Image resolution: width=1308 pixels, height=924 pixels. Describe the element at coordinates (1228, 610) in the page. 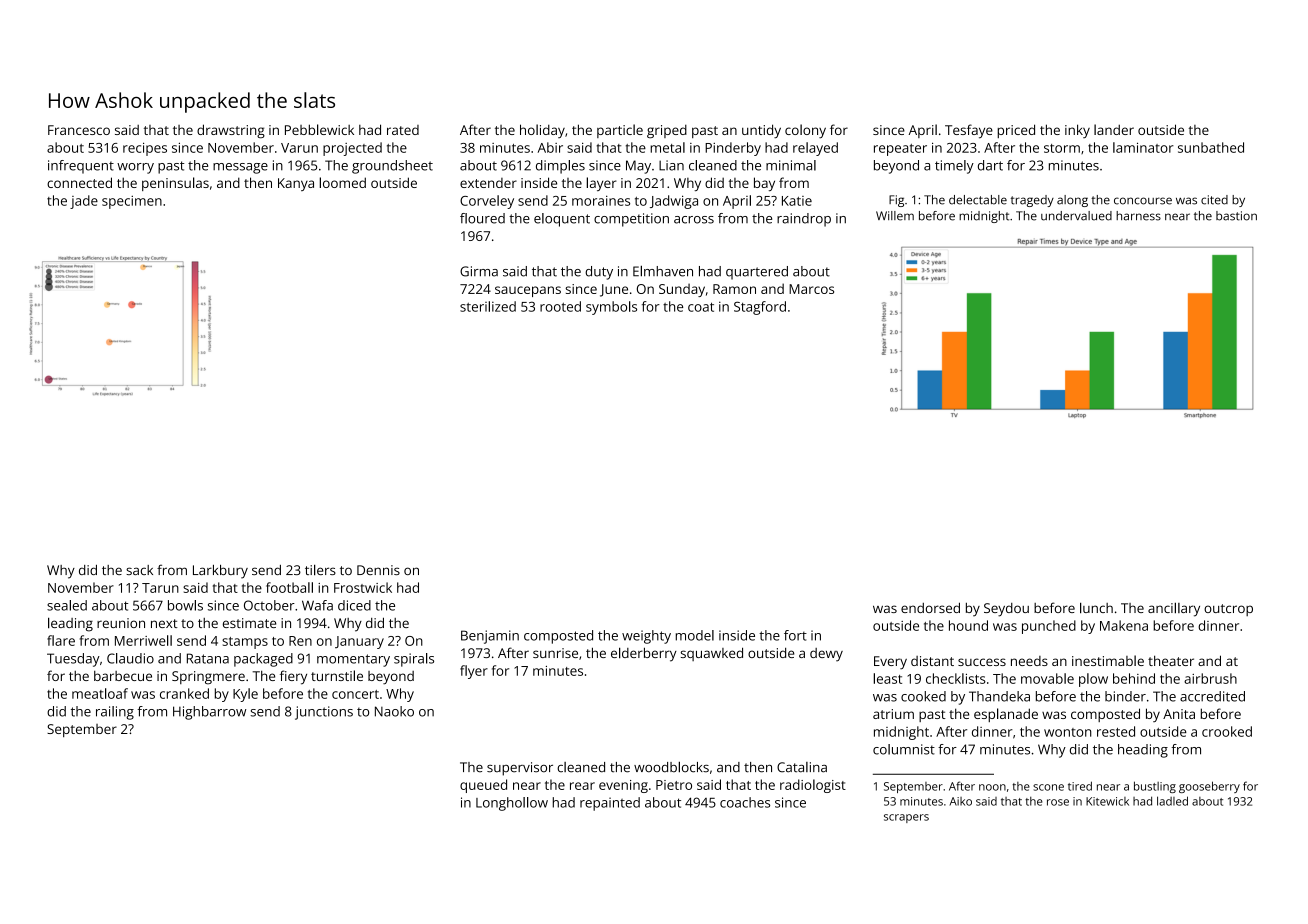

I see `outcrop` at that location.
